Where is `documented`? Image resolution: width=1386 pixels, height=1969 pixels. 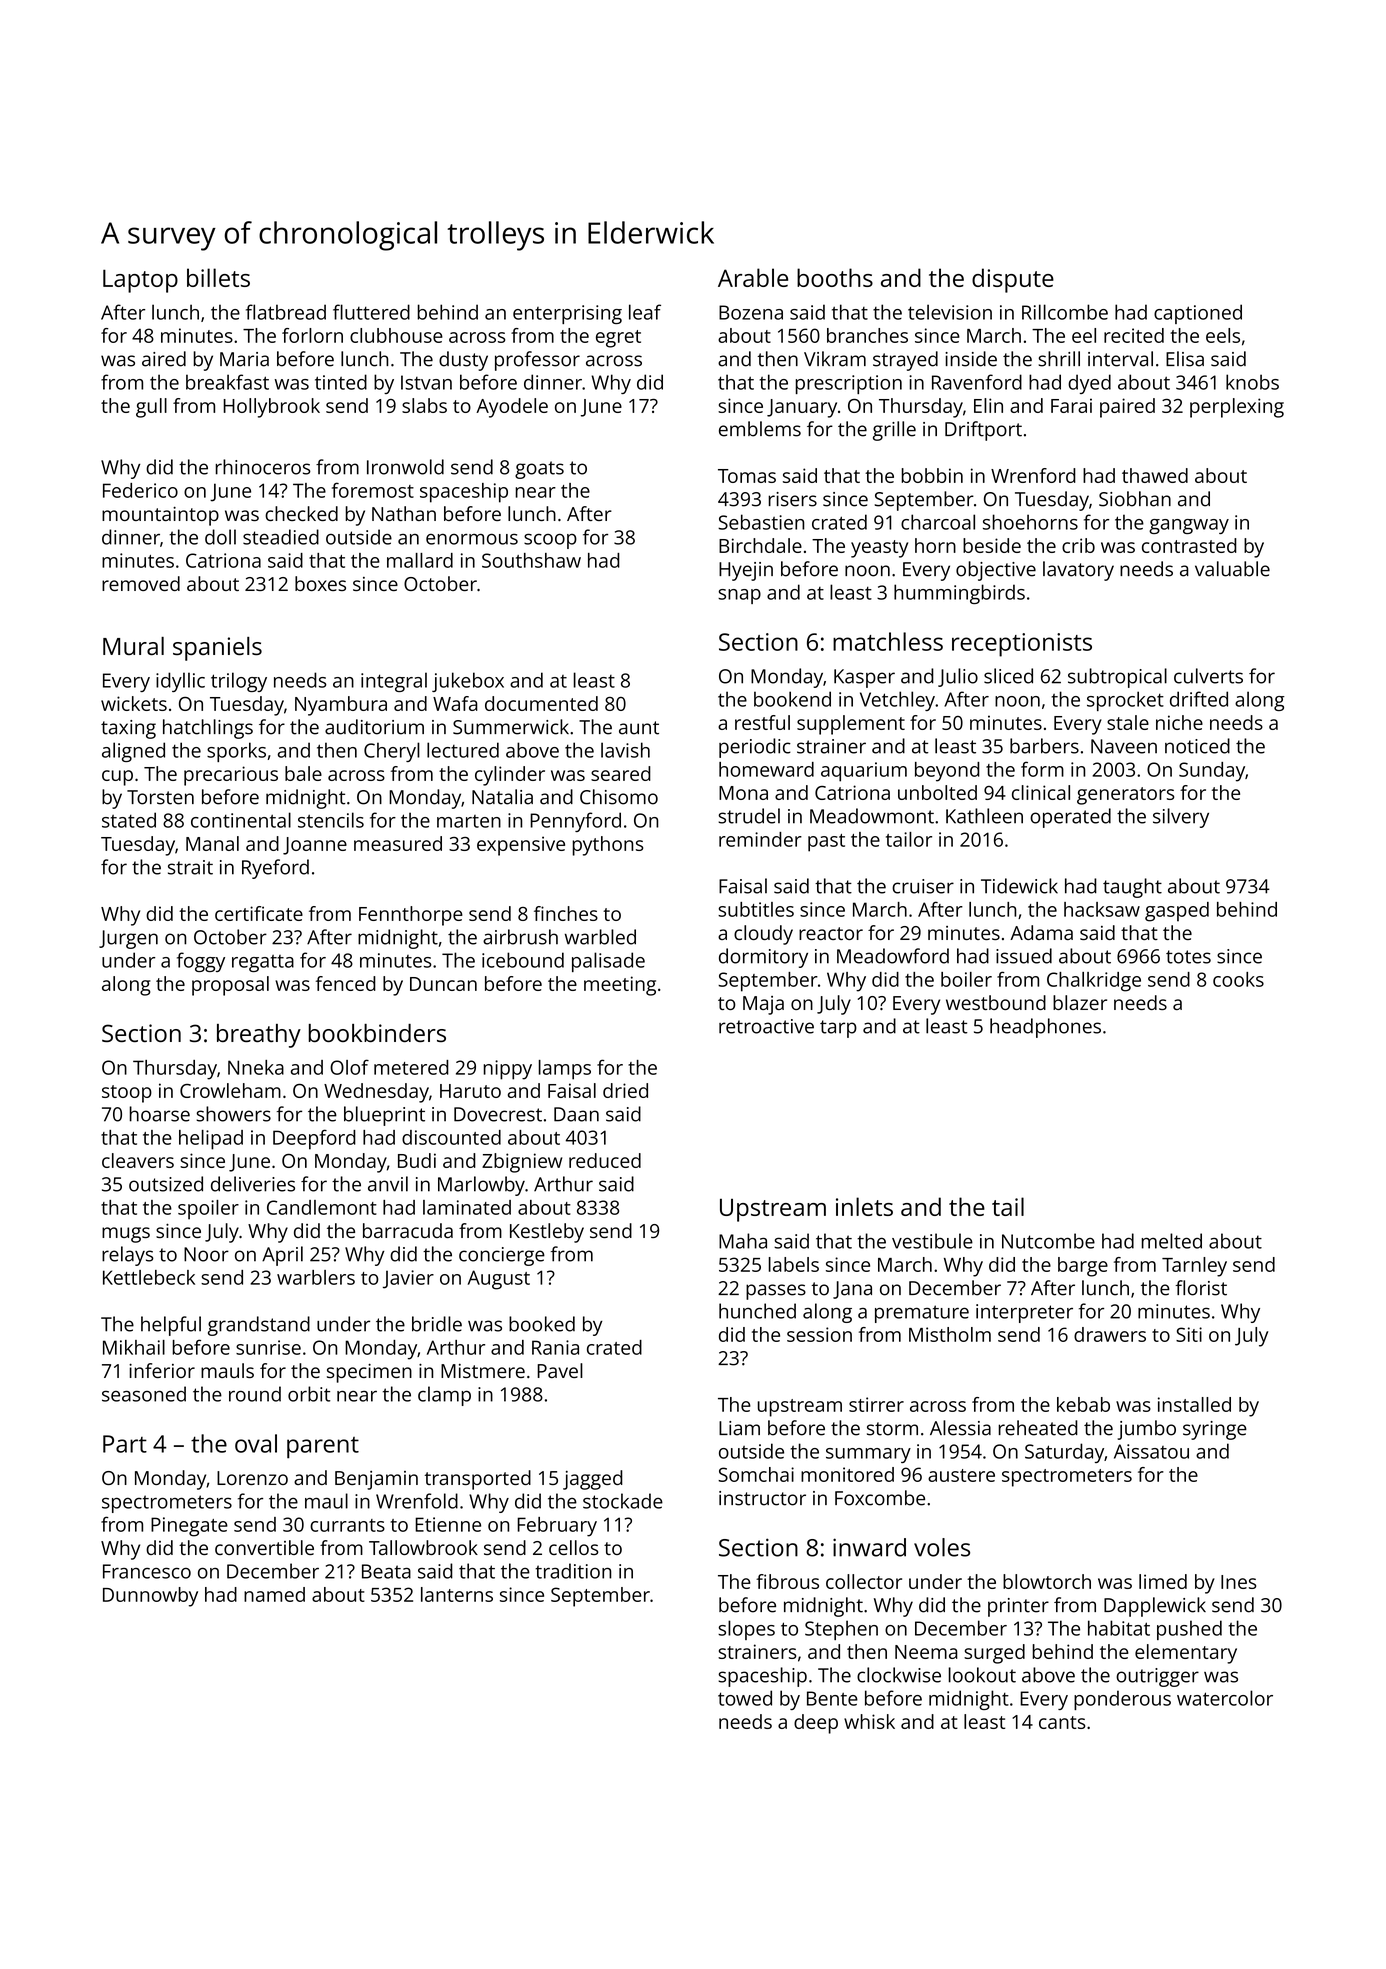 documented is located at coordinates (541, 703).
